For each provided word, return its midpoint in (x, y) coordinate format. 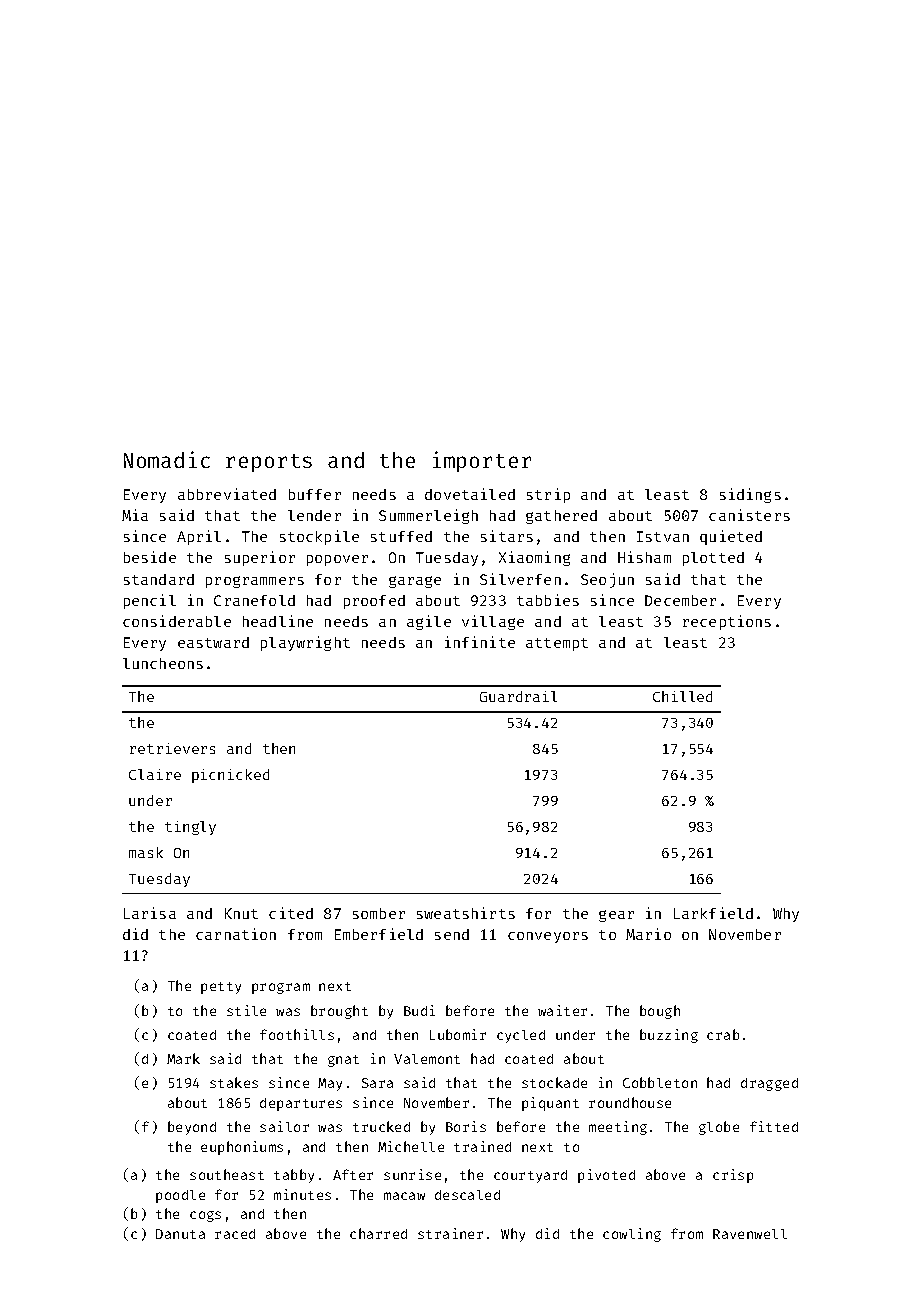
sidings (750, 495)
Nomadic (167, 459)
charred (378, 1233)
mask (146, 852)
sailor (284, 1126)
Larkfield (713, 913)
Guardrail (518, 696)
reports (269, 463)
